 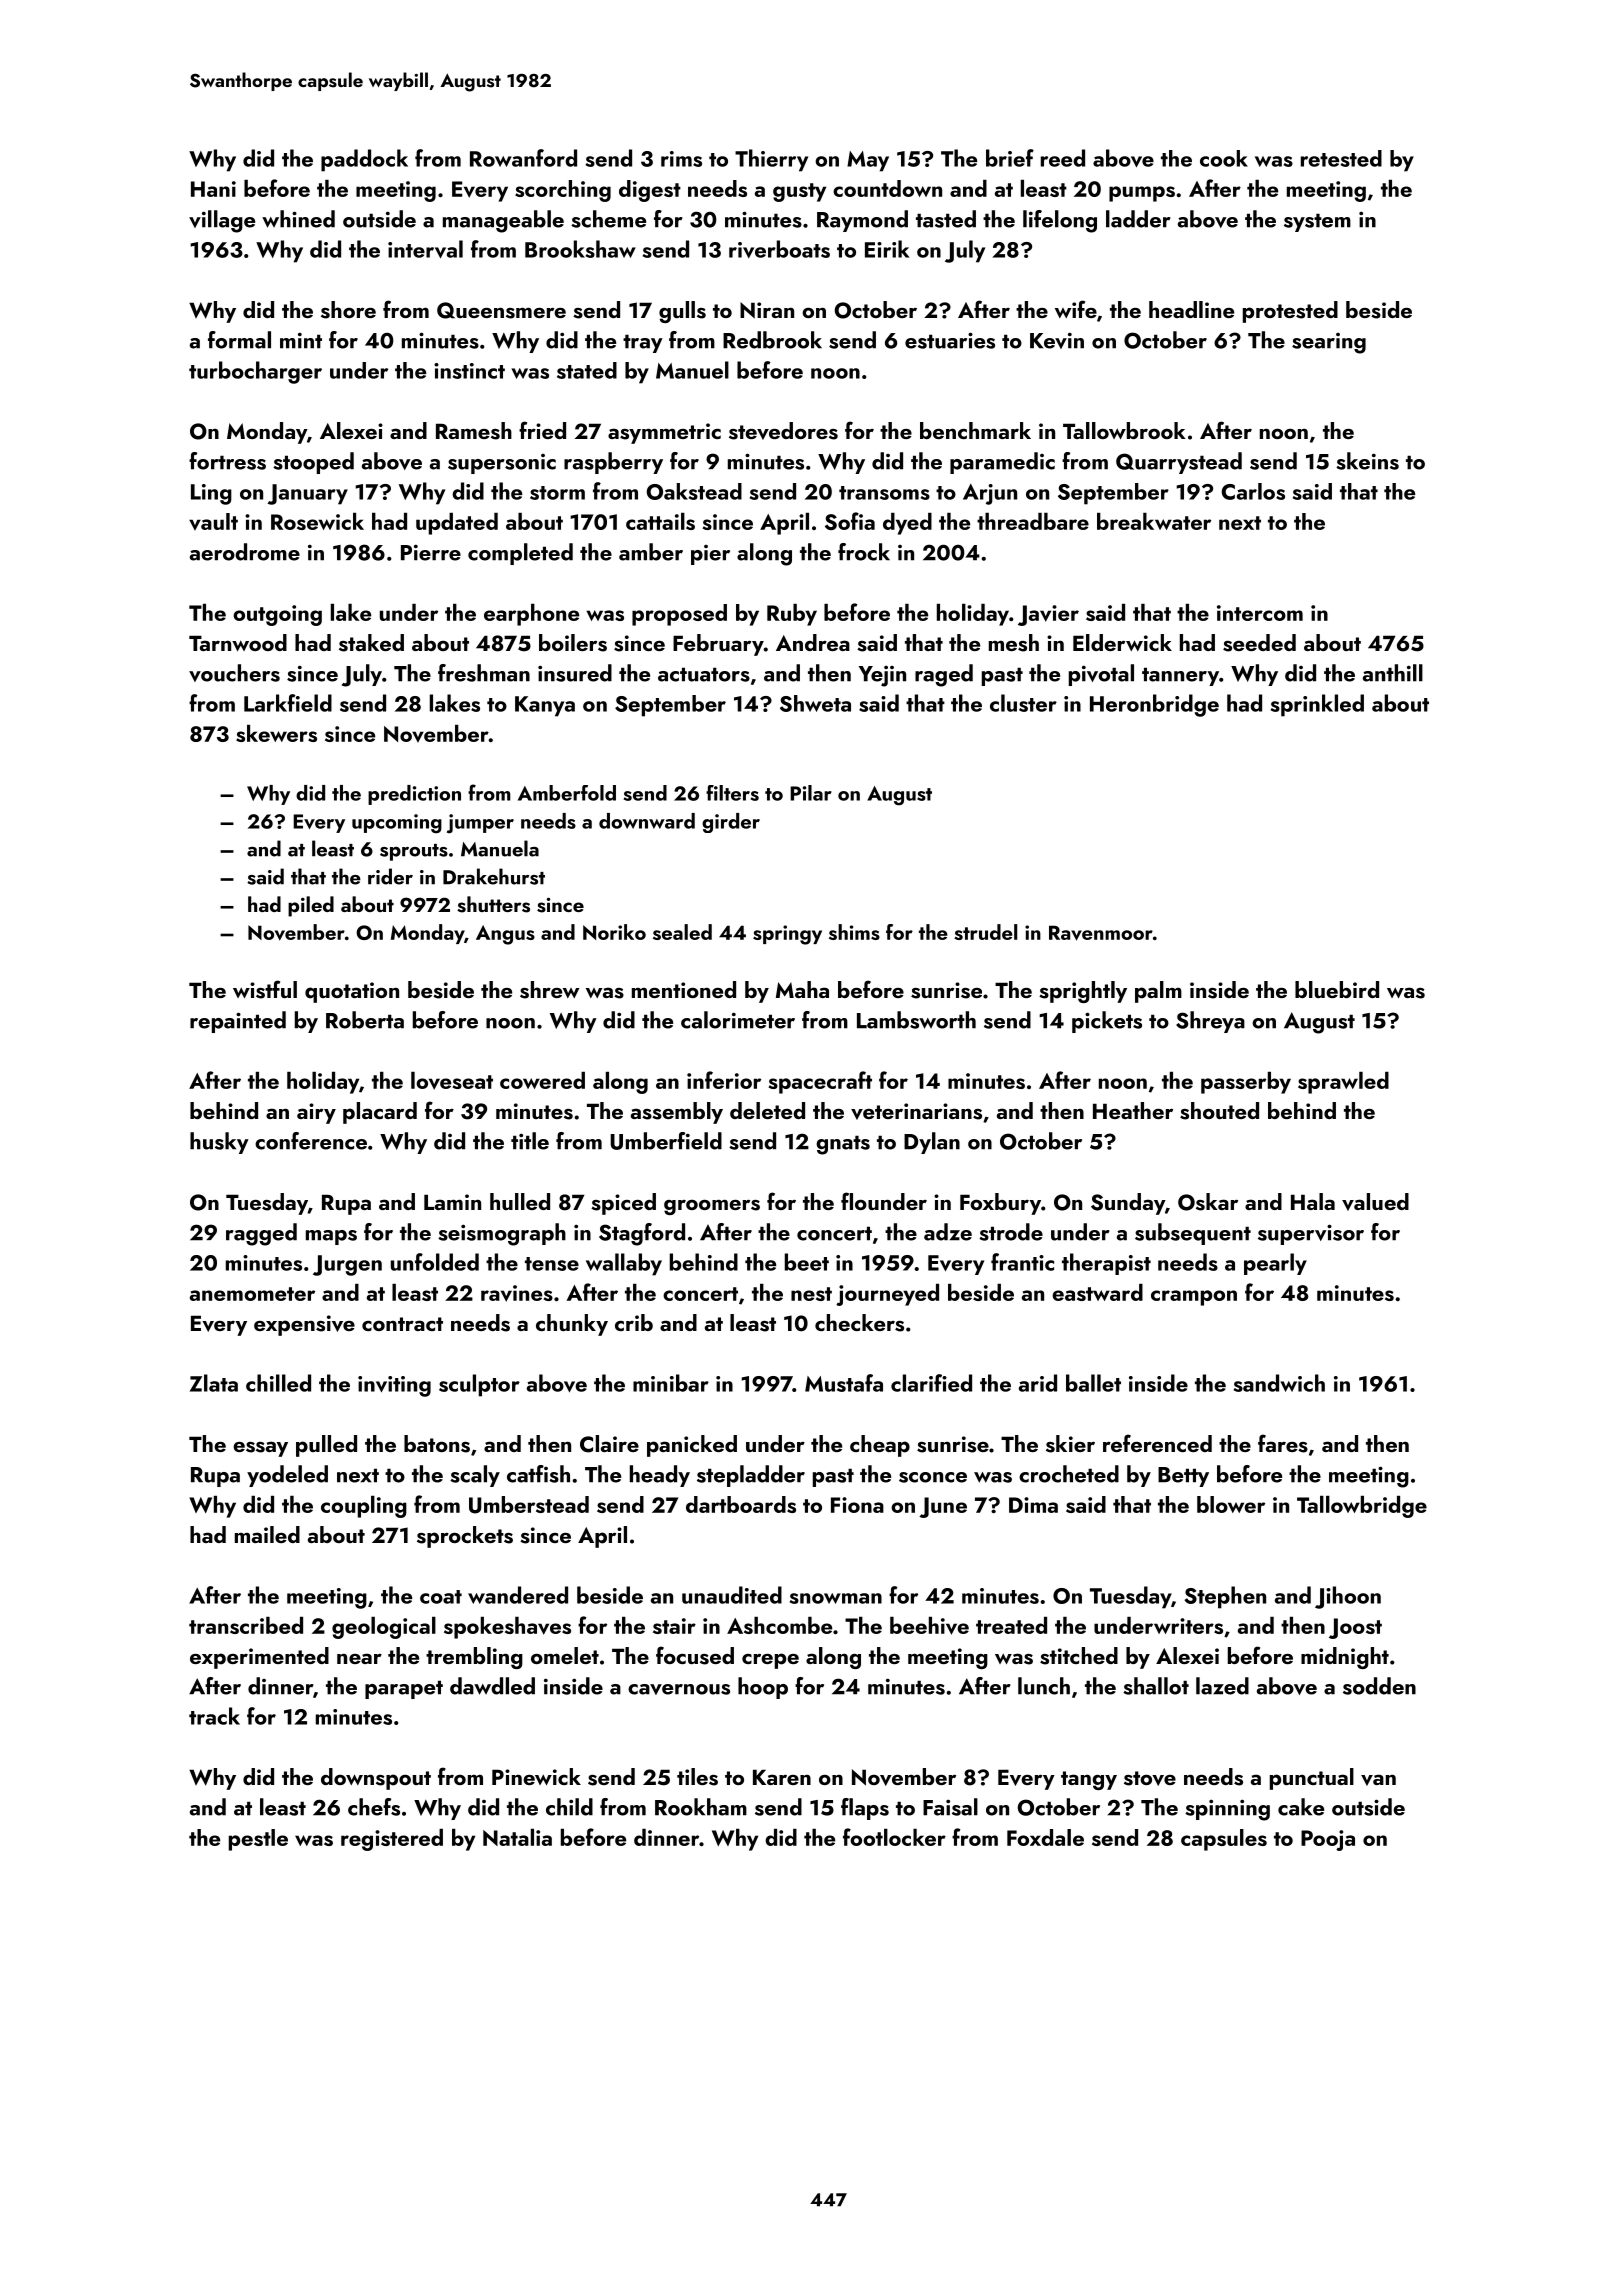 What do you see at coordinates (1317, 705) in the page?
I see `sprinkled` at bounding box center [1317, 705].
